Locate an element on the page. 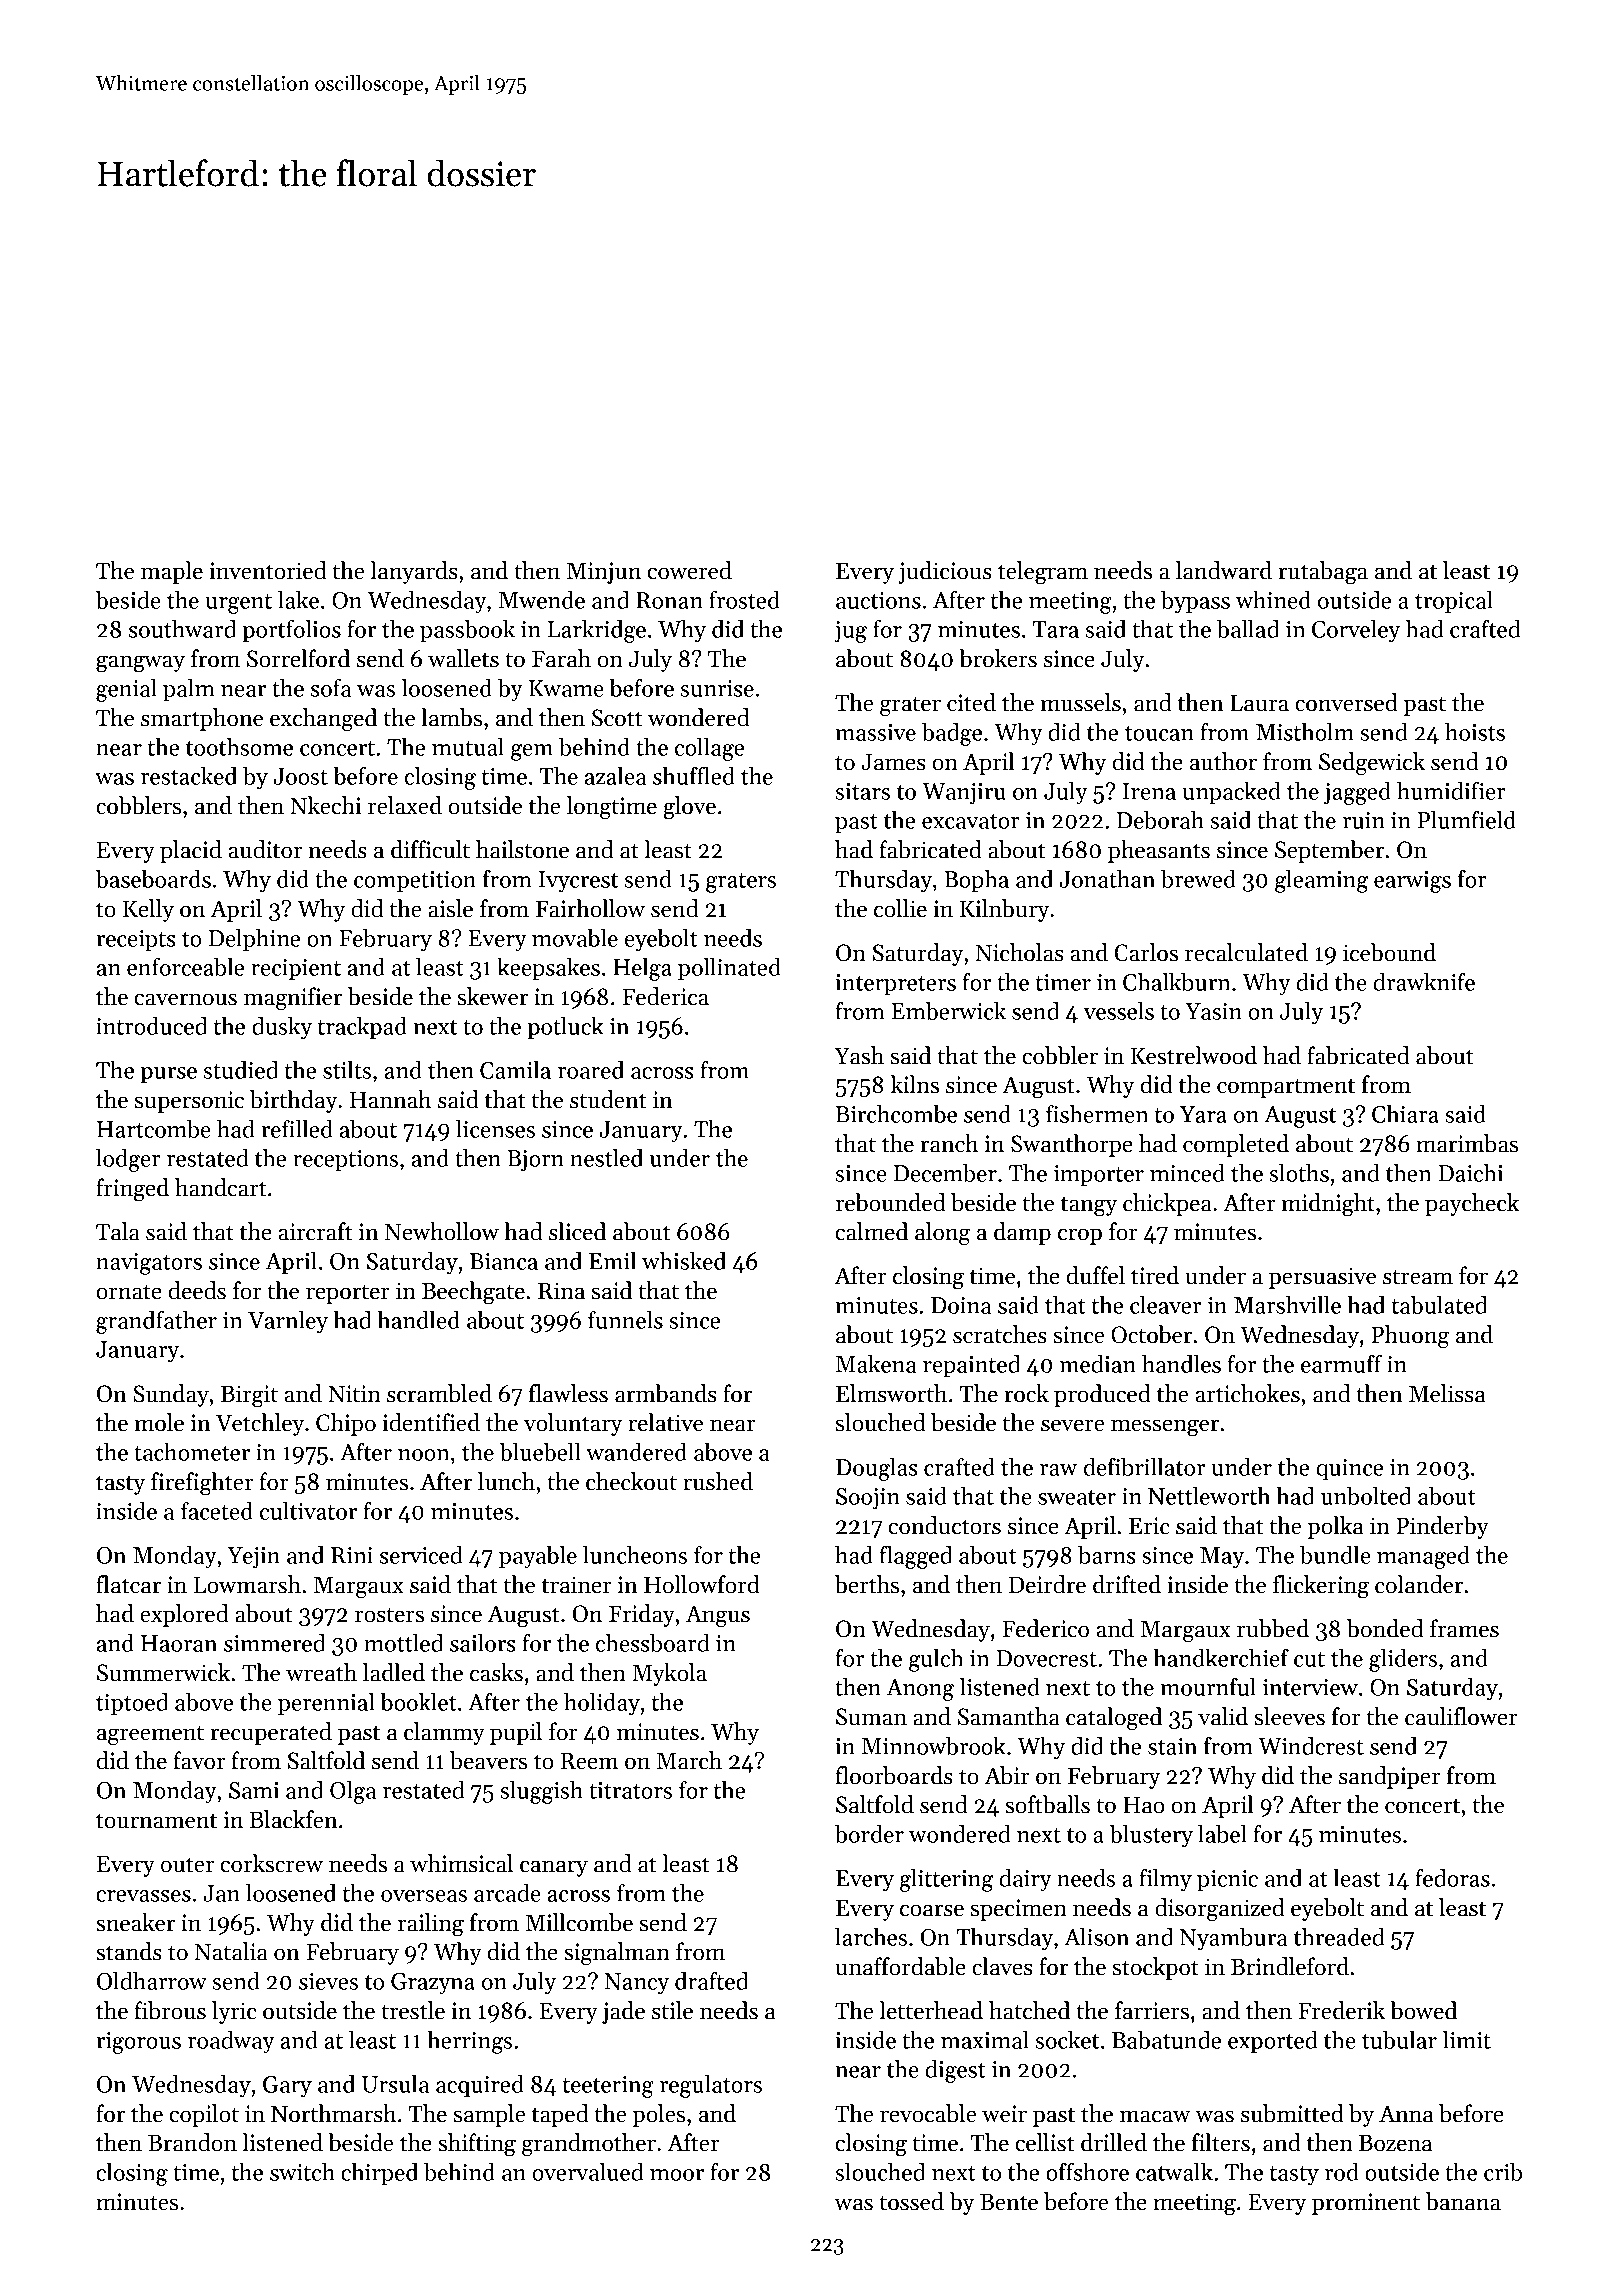 This image has height=2292, width=1620. Brindleford is located at coordinates (1290, 1966).
